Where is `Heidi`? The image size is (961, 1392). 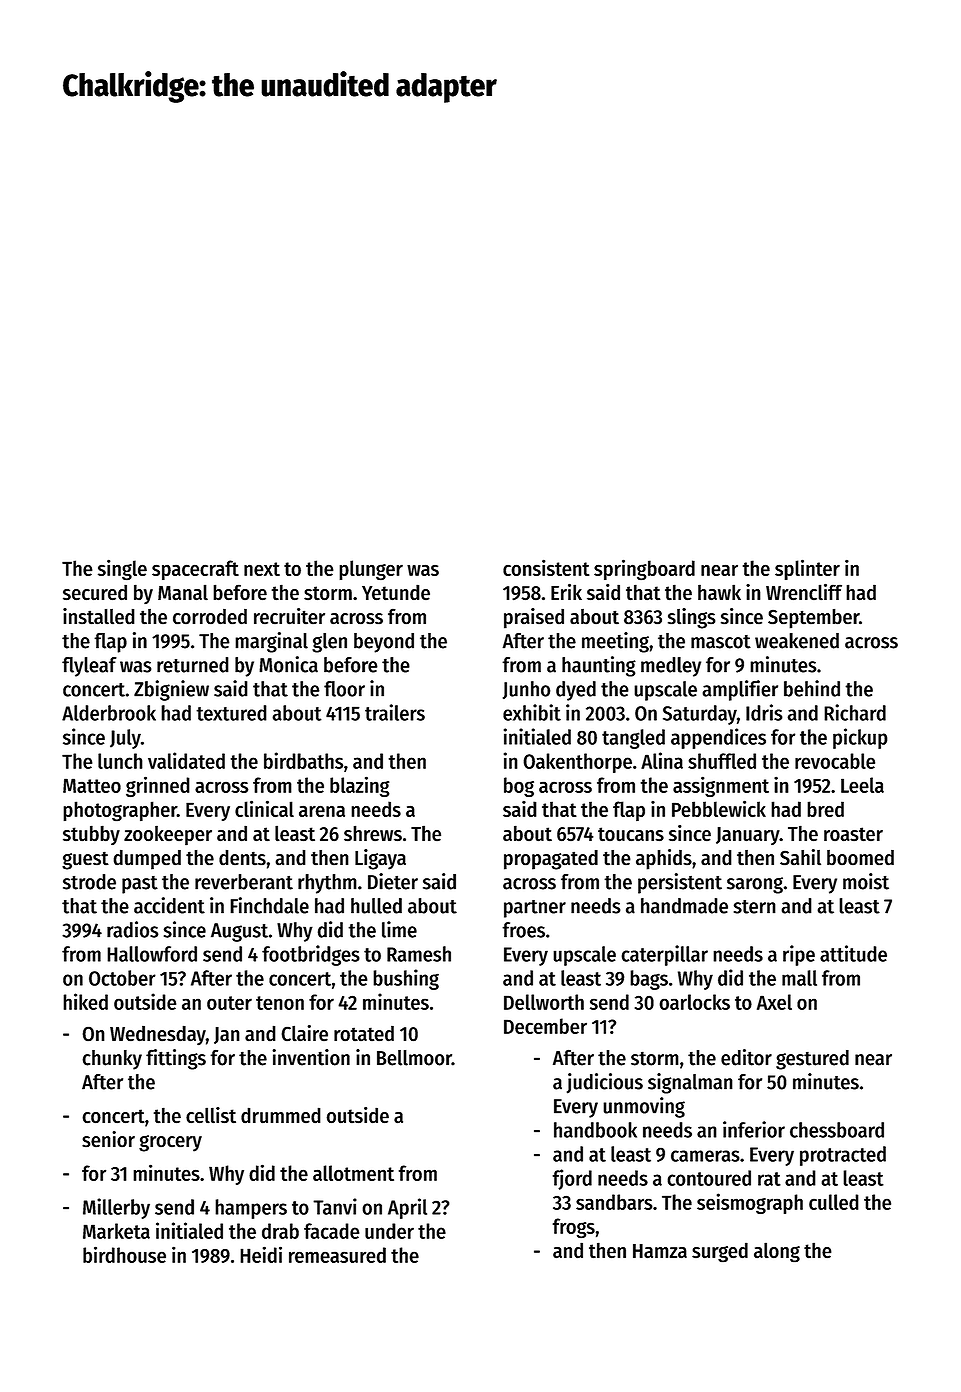 Heidi is located at coordinates (261, 1254).
